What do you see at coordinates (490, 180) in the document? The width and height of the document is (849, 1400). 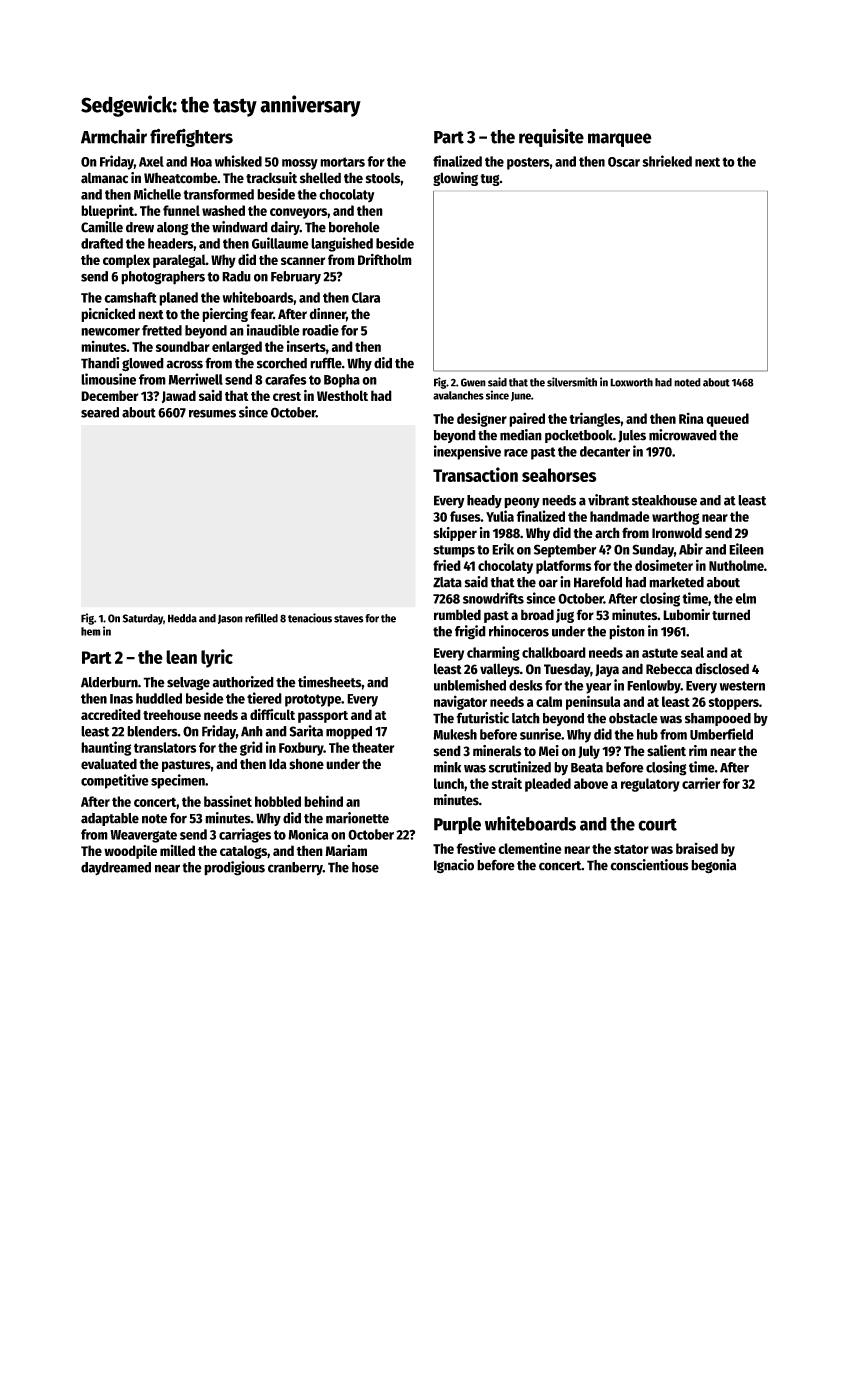 I see `tug` at bounding box center [490, 180].
